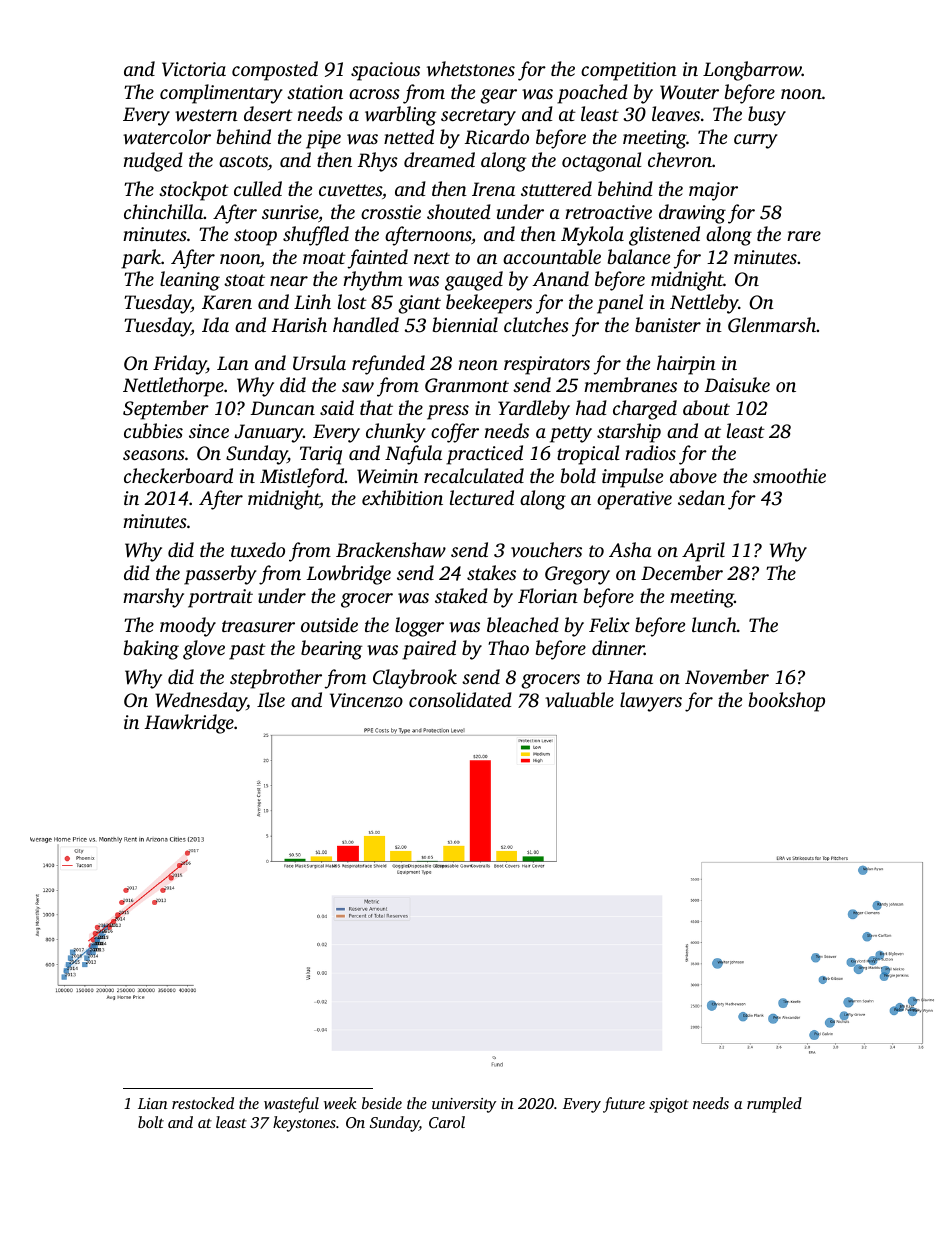 This screenshot has width=952, height=1233. What do you see at coordinates (571, 434) in the screenshot?
I see `petty` at bounding box center [571, 434].
